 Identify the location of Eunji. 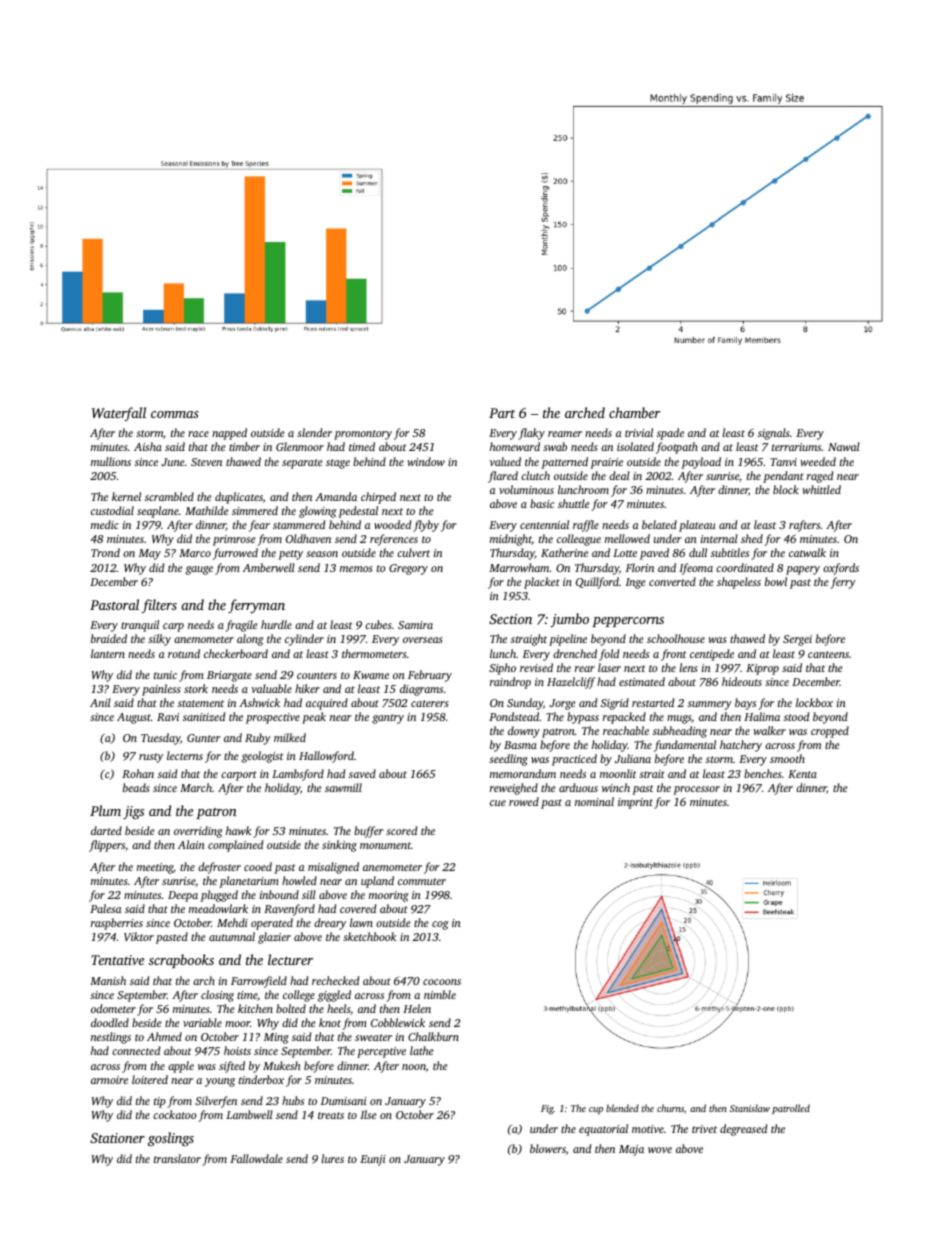
(373, 1160).
